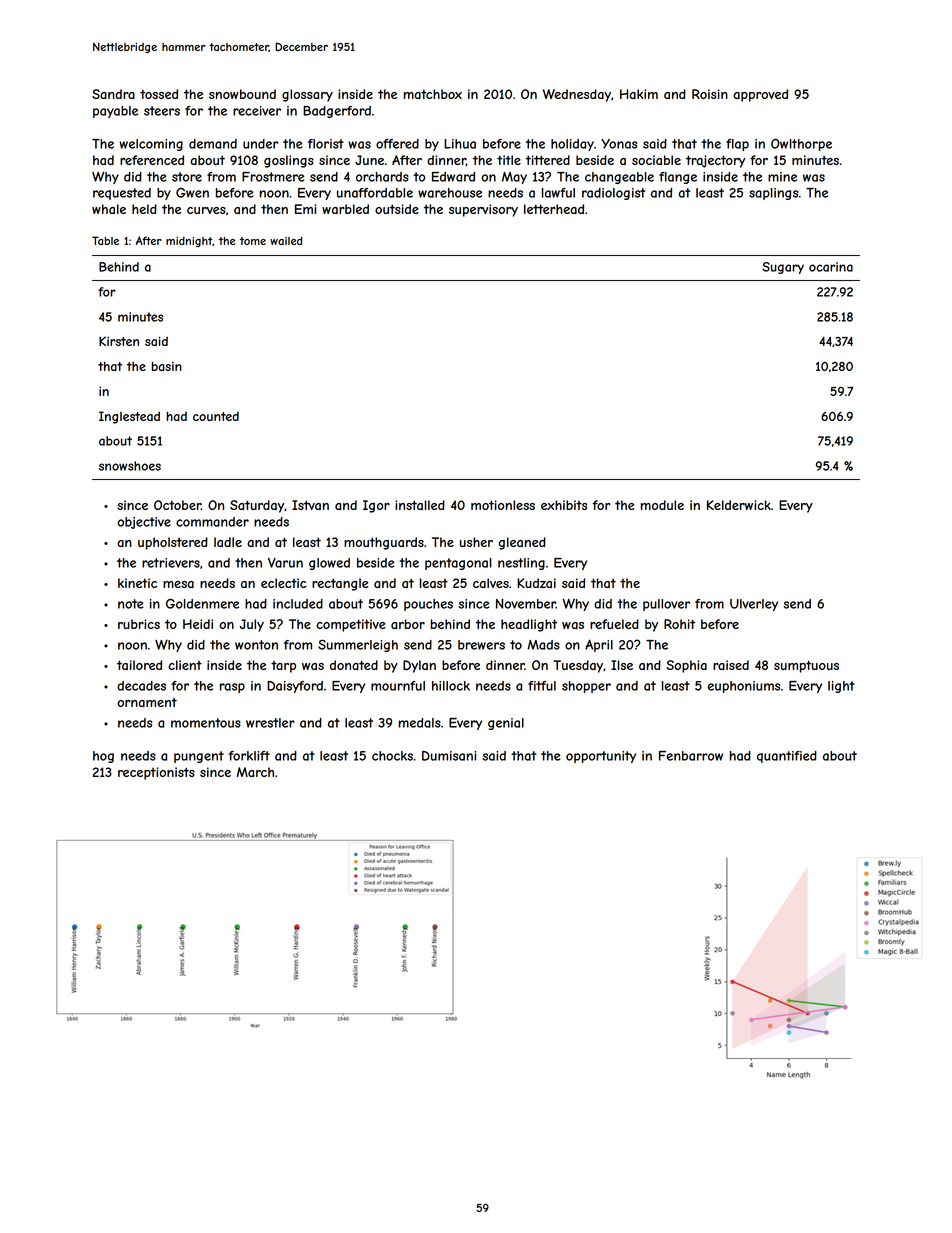 This page has height=1233, width=952. What do you see at coordinates (760, 95) in the page?
I see `approved` at bounding box center [760, 95].
